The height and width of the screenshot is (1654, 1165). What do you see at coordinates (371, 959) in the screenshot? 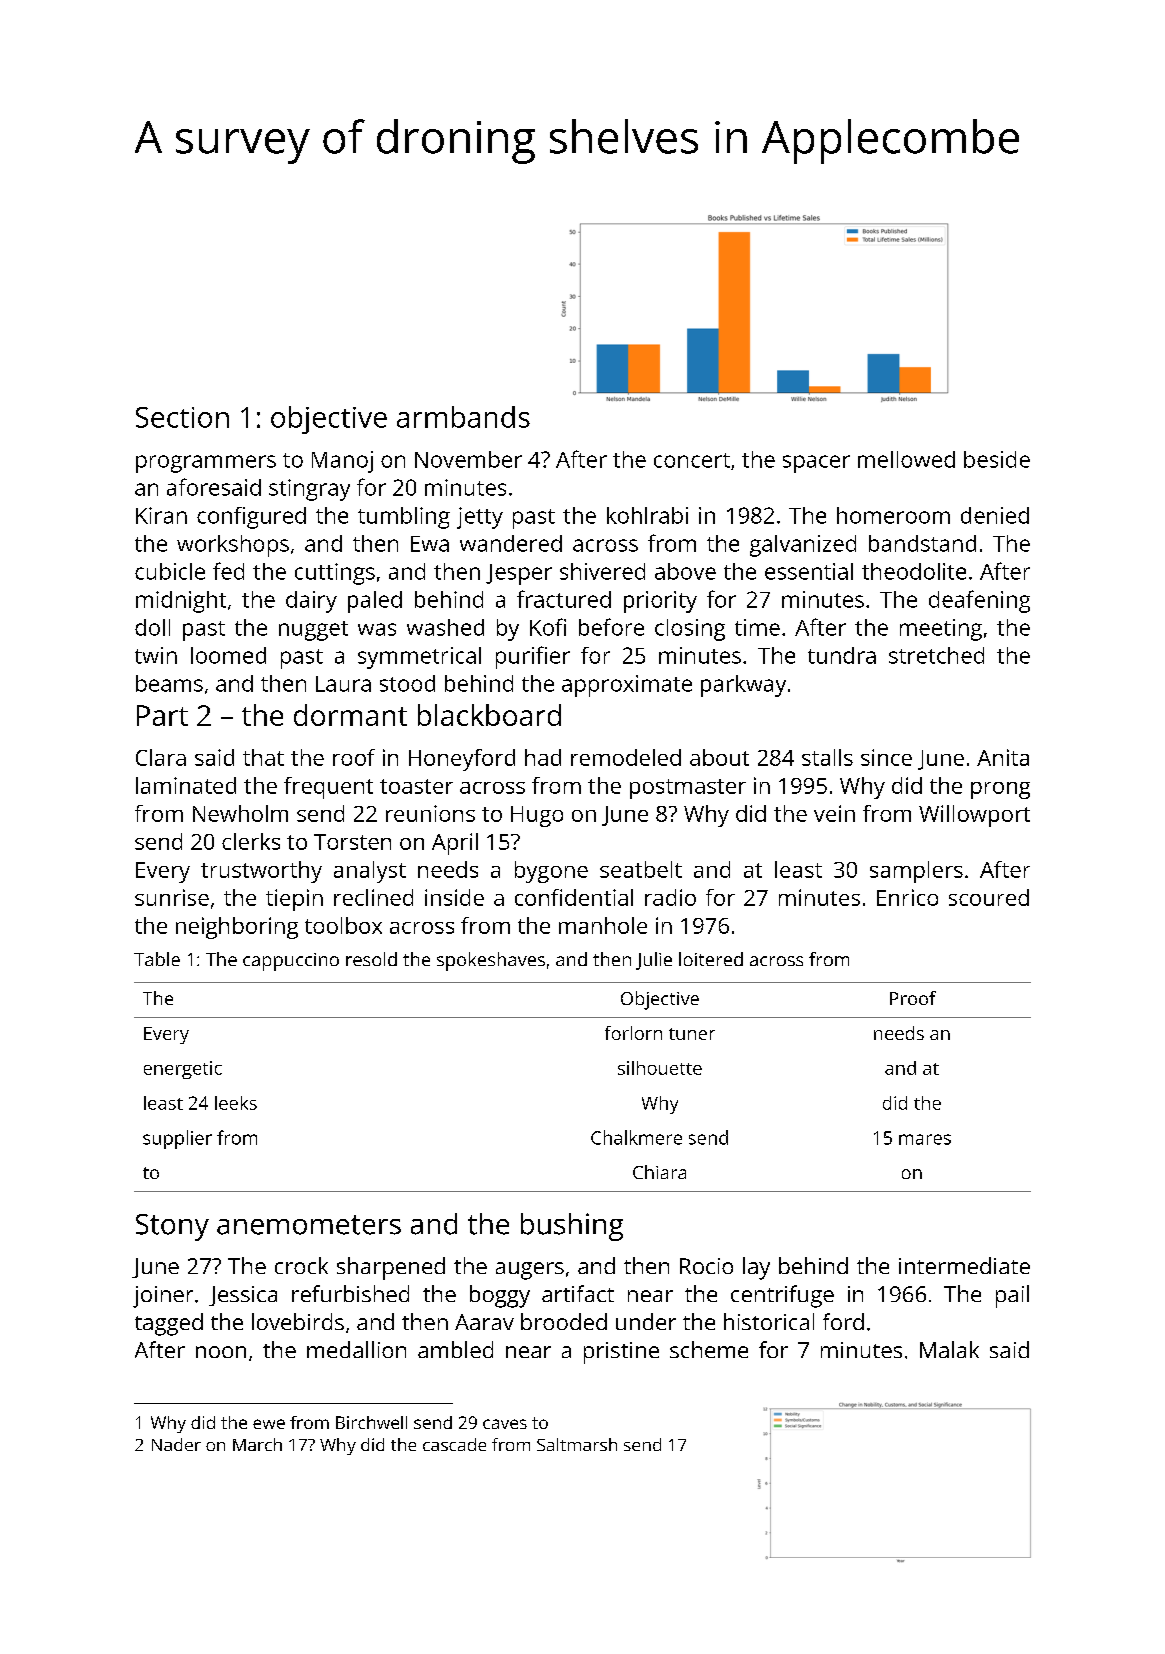
I see `resold` at bounding box center [371, 959].
